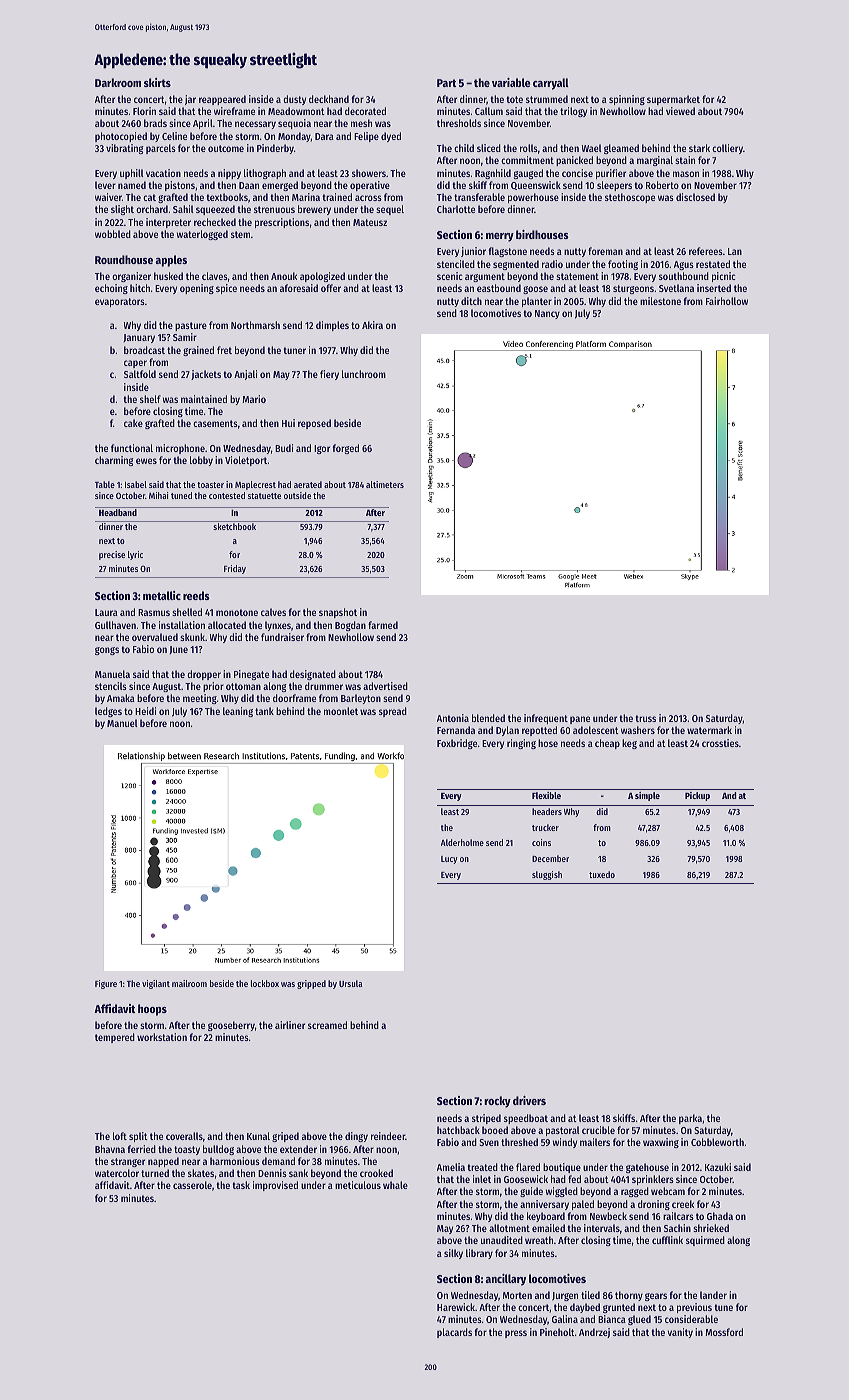 This screenshot has height=1400, width=849. I want to click on mailroom, so click(189, 983).
